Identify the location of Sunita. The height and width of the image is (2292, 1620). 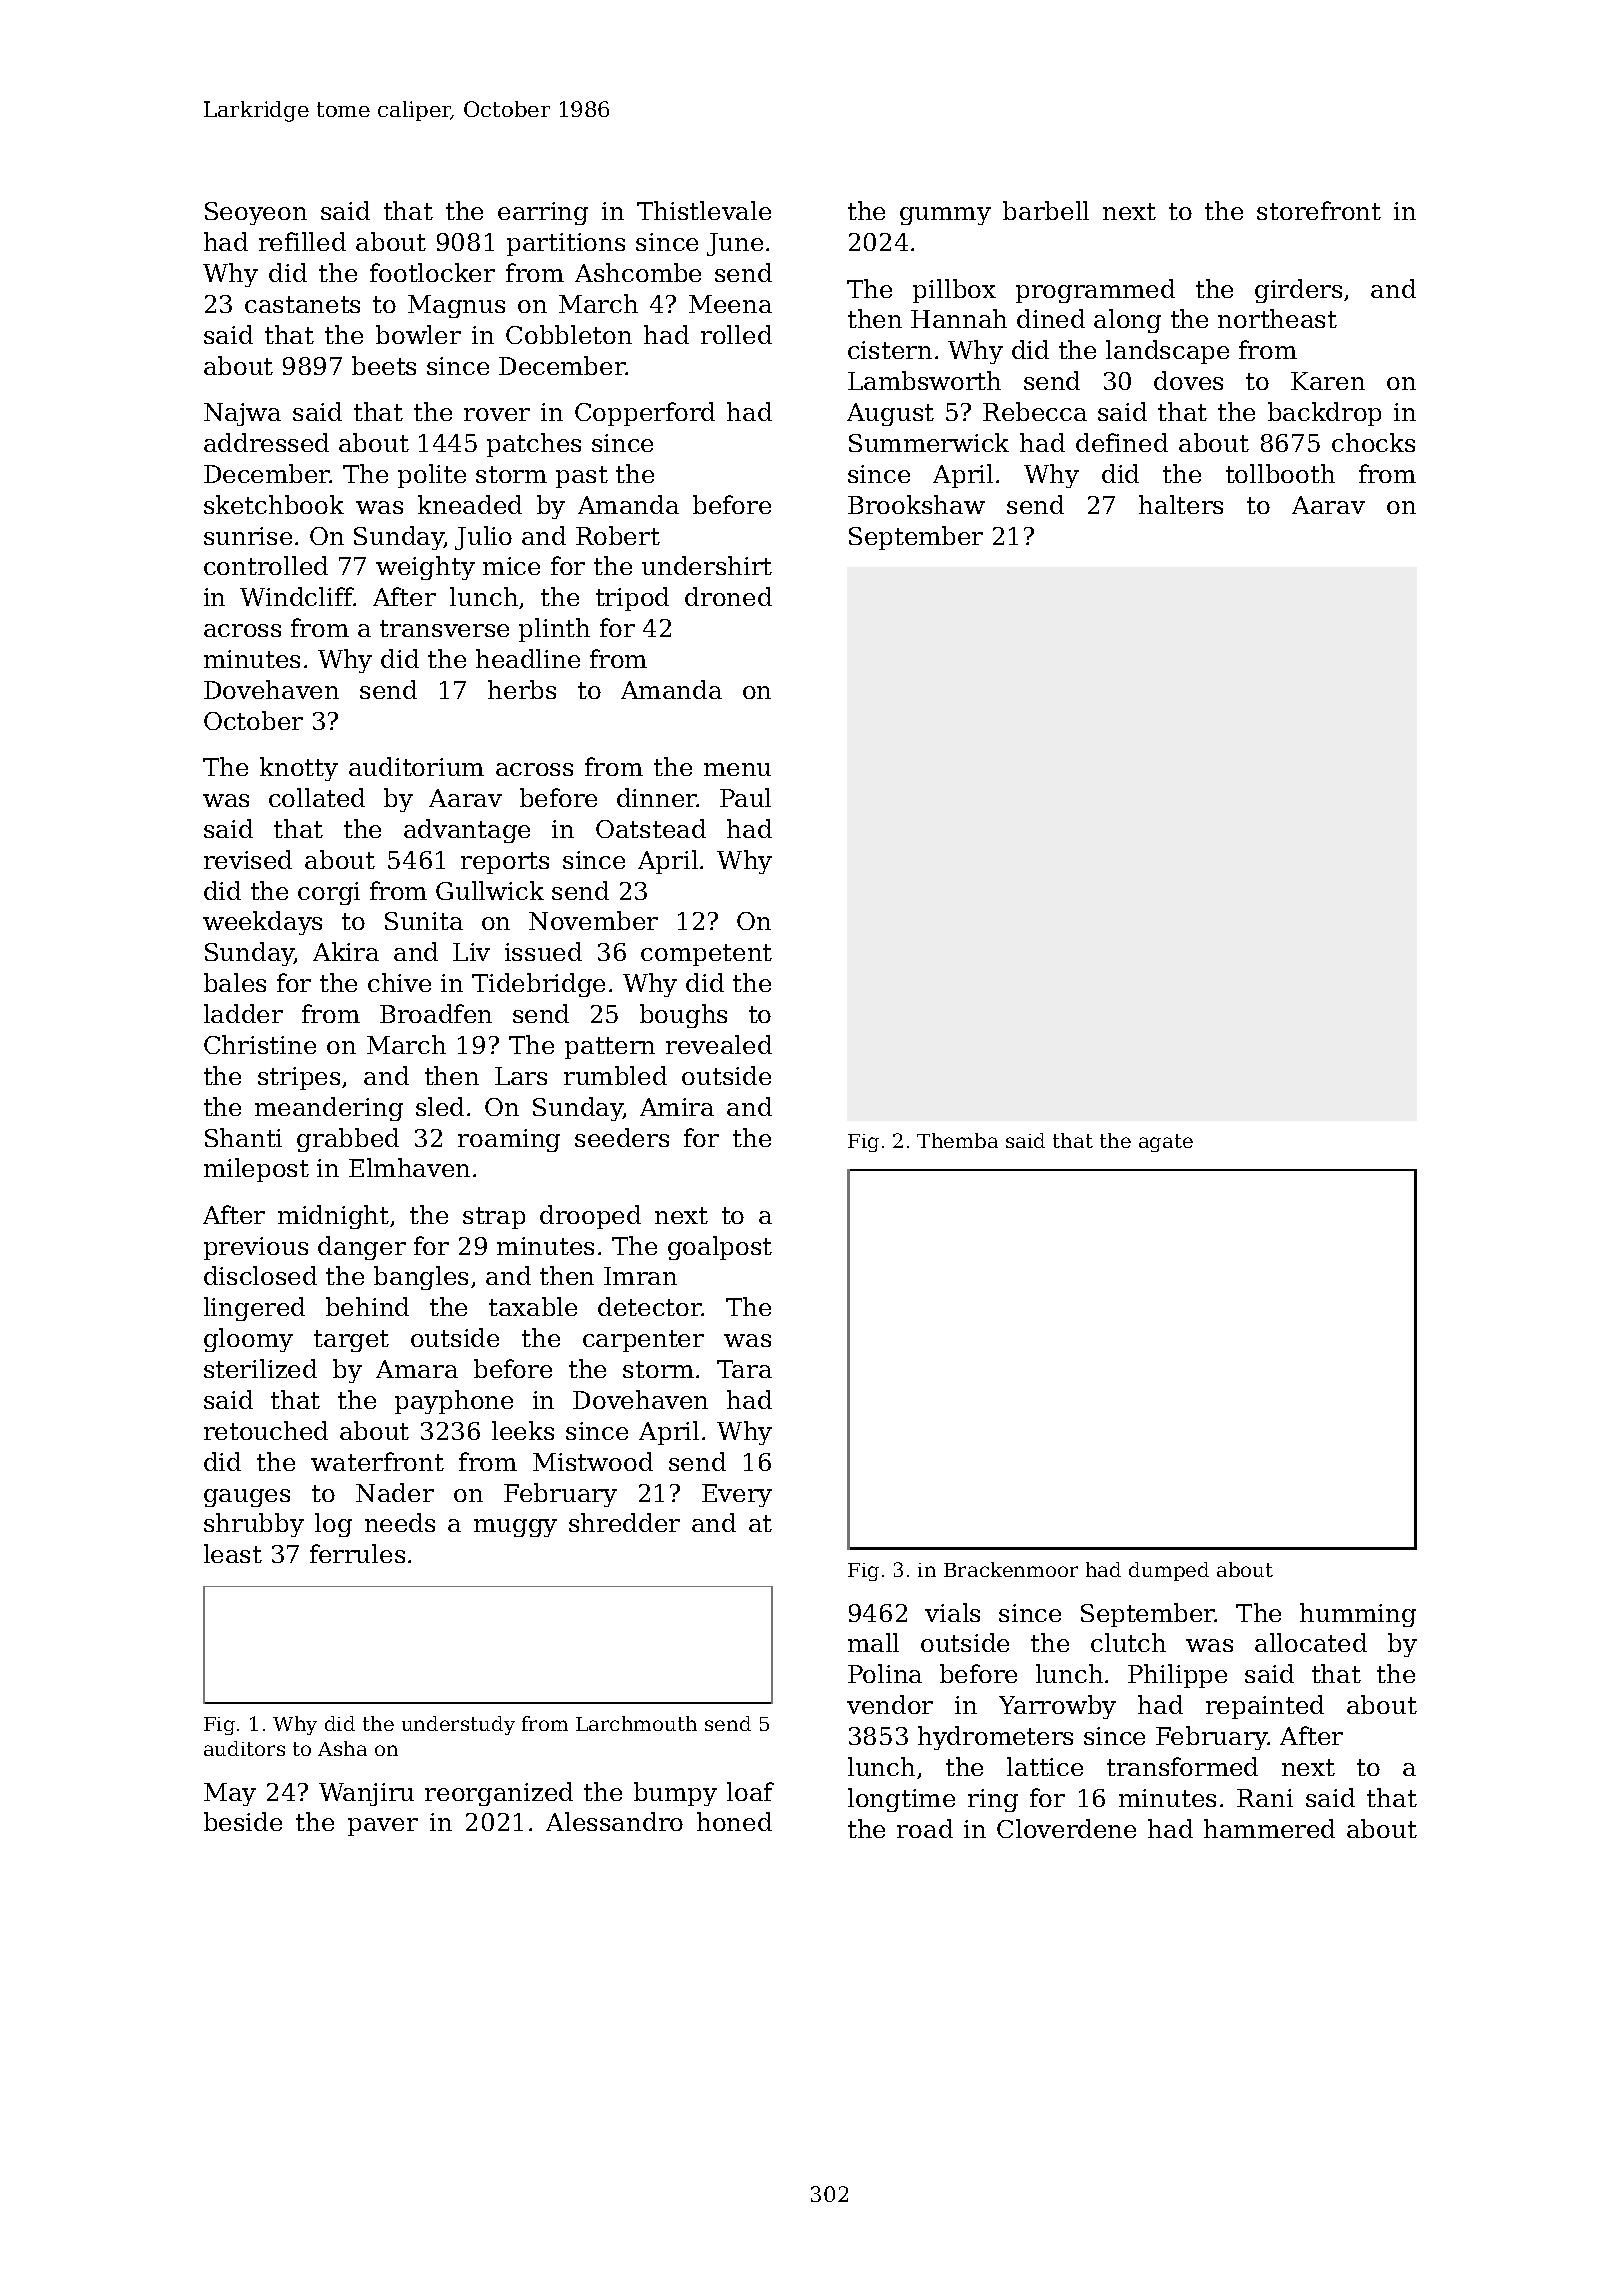
(424, 921).
